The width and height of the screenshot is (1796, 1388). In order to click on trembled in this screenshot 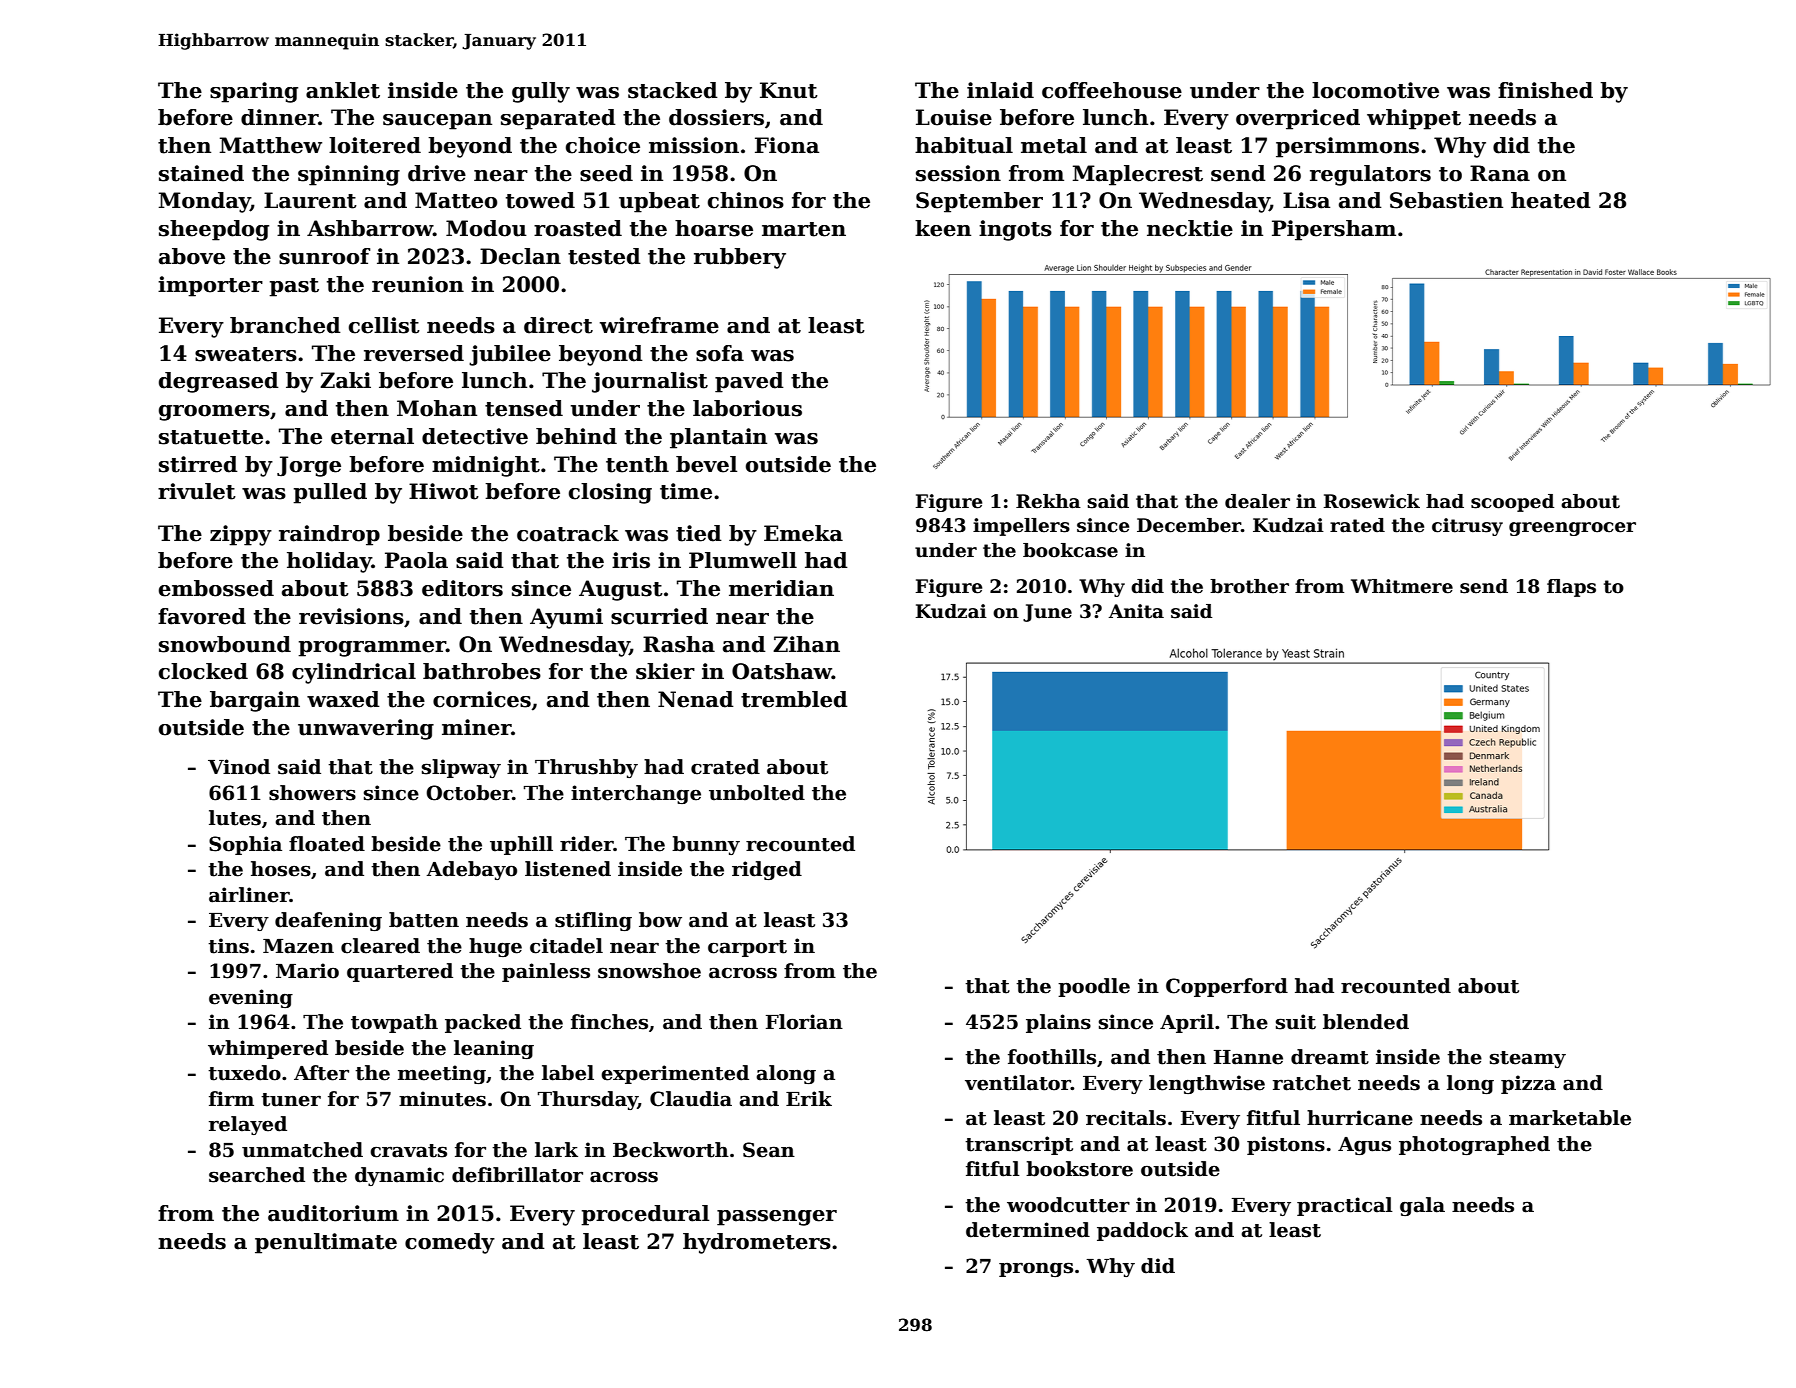, I will do `click(794, 699)`.
